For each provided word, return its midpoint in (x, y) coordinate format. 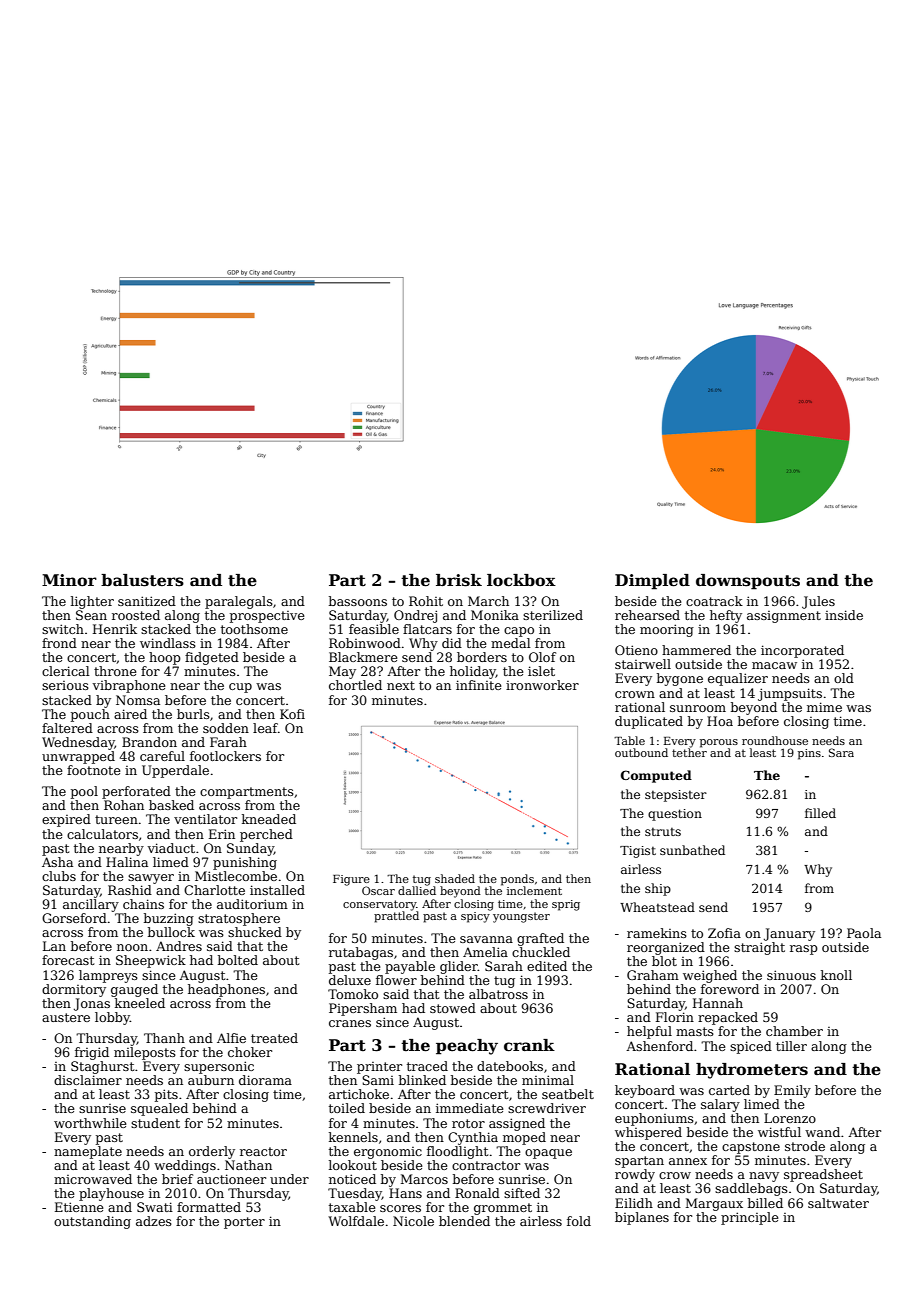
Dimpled (652, 582)
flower (396, 980)
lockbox (521, 580)
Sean (91, 615)
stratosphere (239, 919)
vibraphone (129, 686)
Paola (864, 933)
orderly (212, 1152)
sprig (566, 905)
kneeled (140, 1003)
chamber (794, 1031)
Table (629, 740)
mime (824, 707)
